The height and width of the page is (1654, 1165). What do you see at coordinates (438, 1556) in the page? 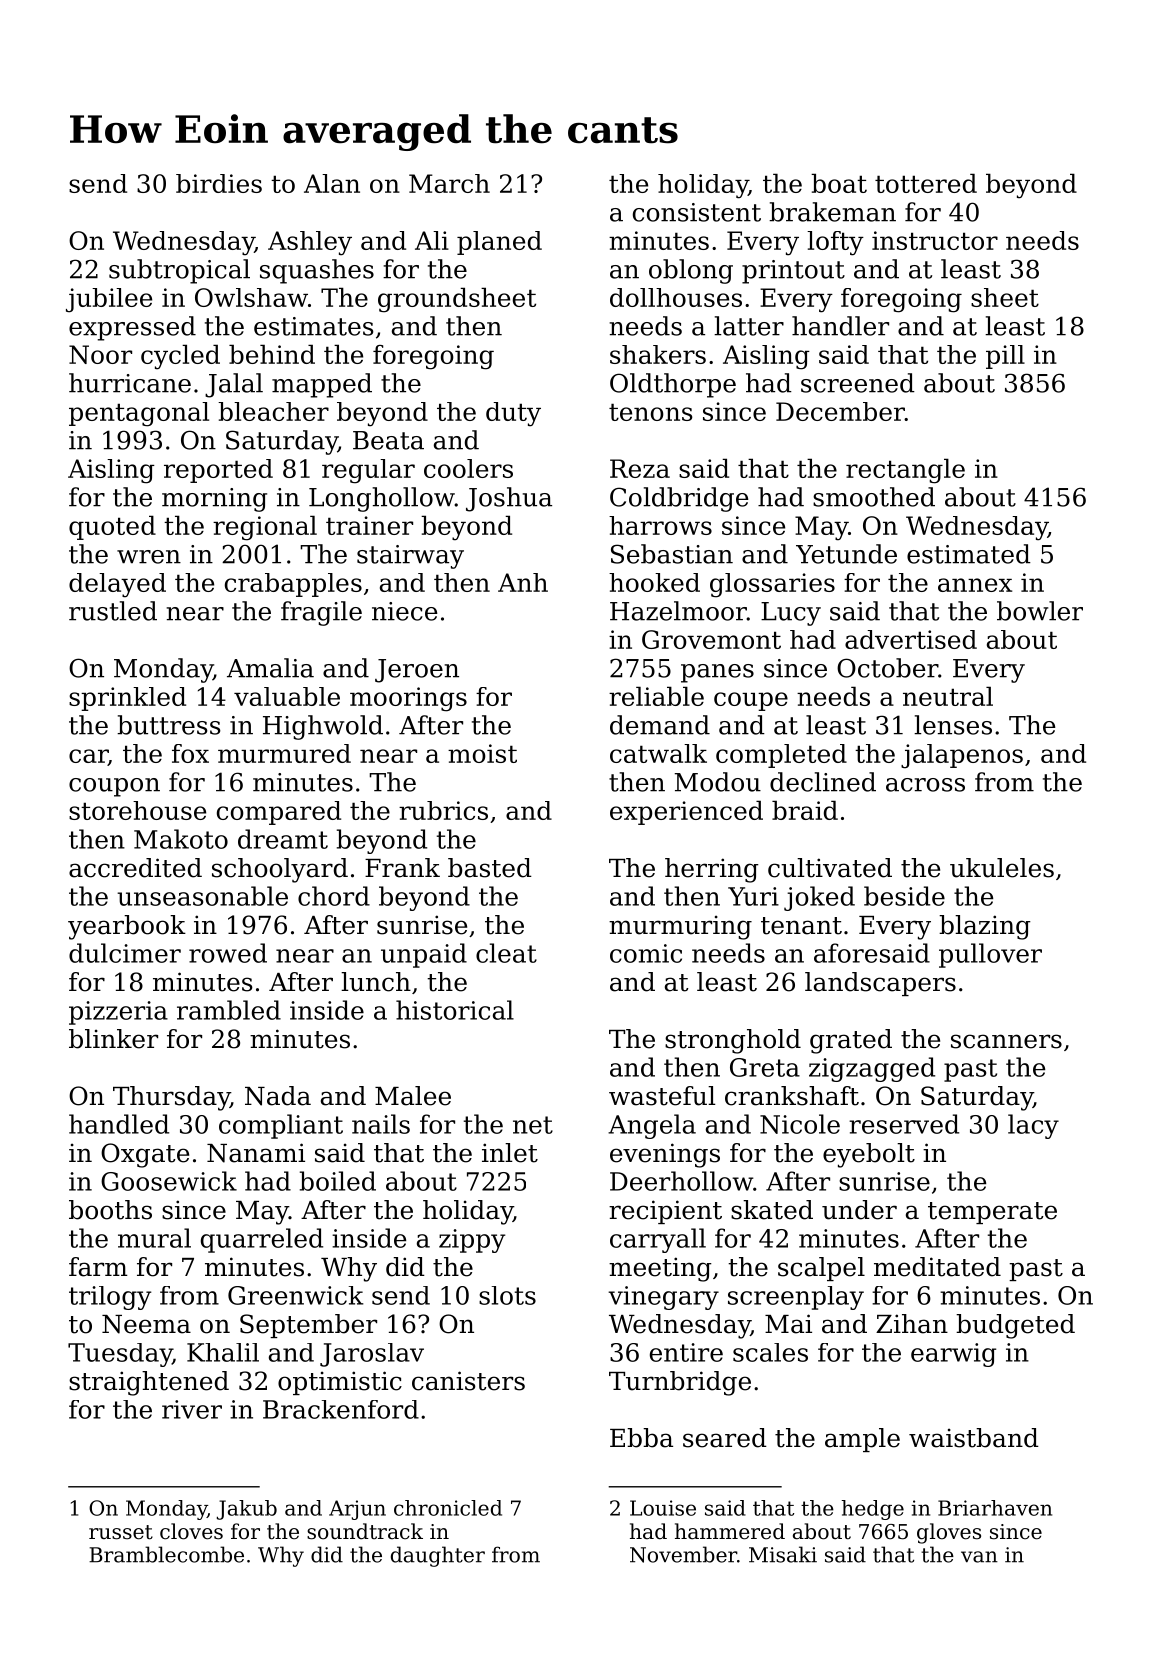
I see `daughter` at bounding box center [438, 1556].
